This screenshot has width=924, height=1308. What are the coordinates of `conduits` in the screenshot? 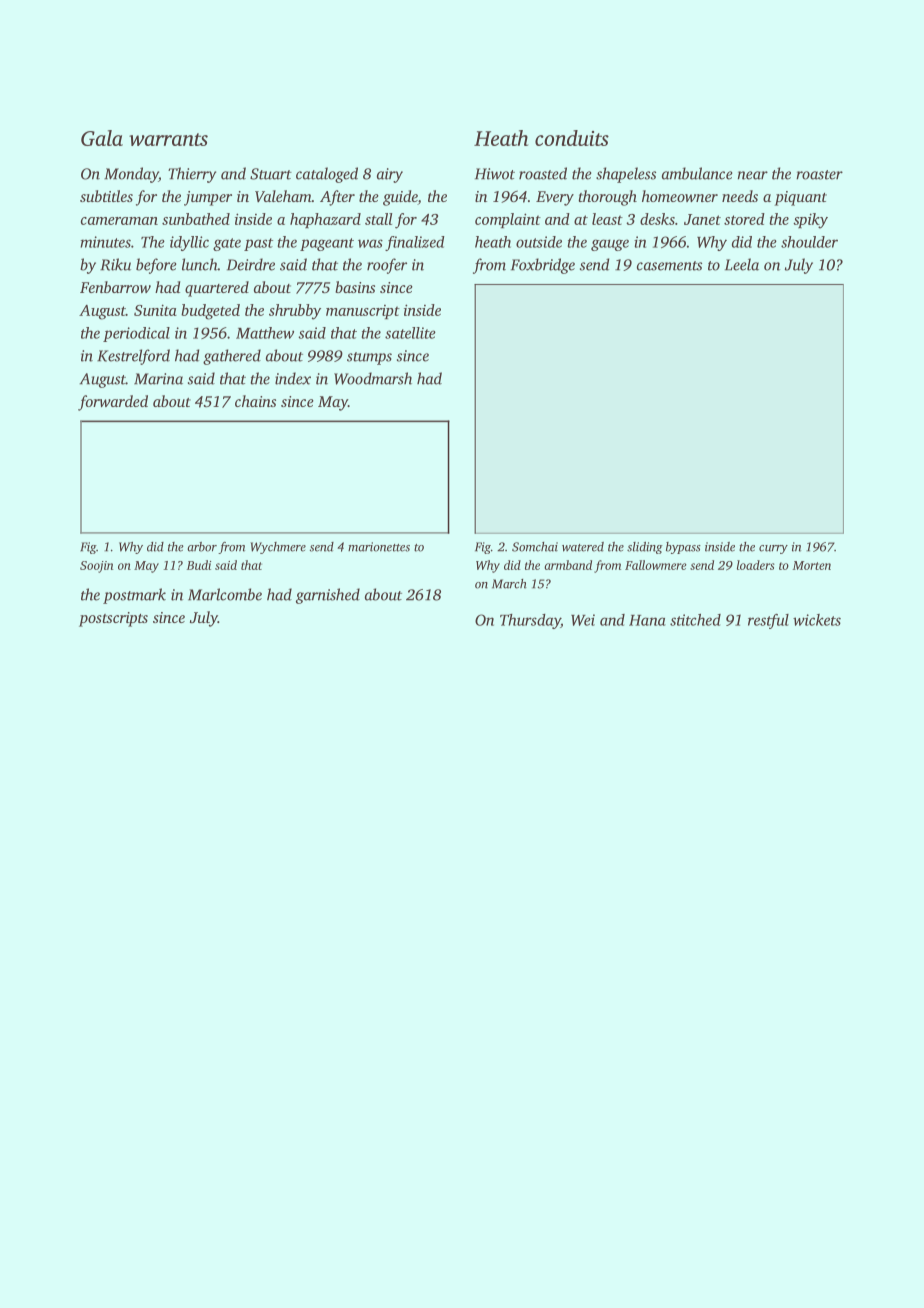 It's located at (572, 138).
